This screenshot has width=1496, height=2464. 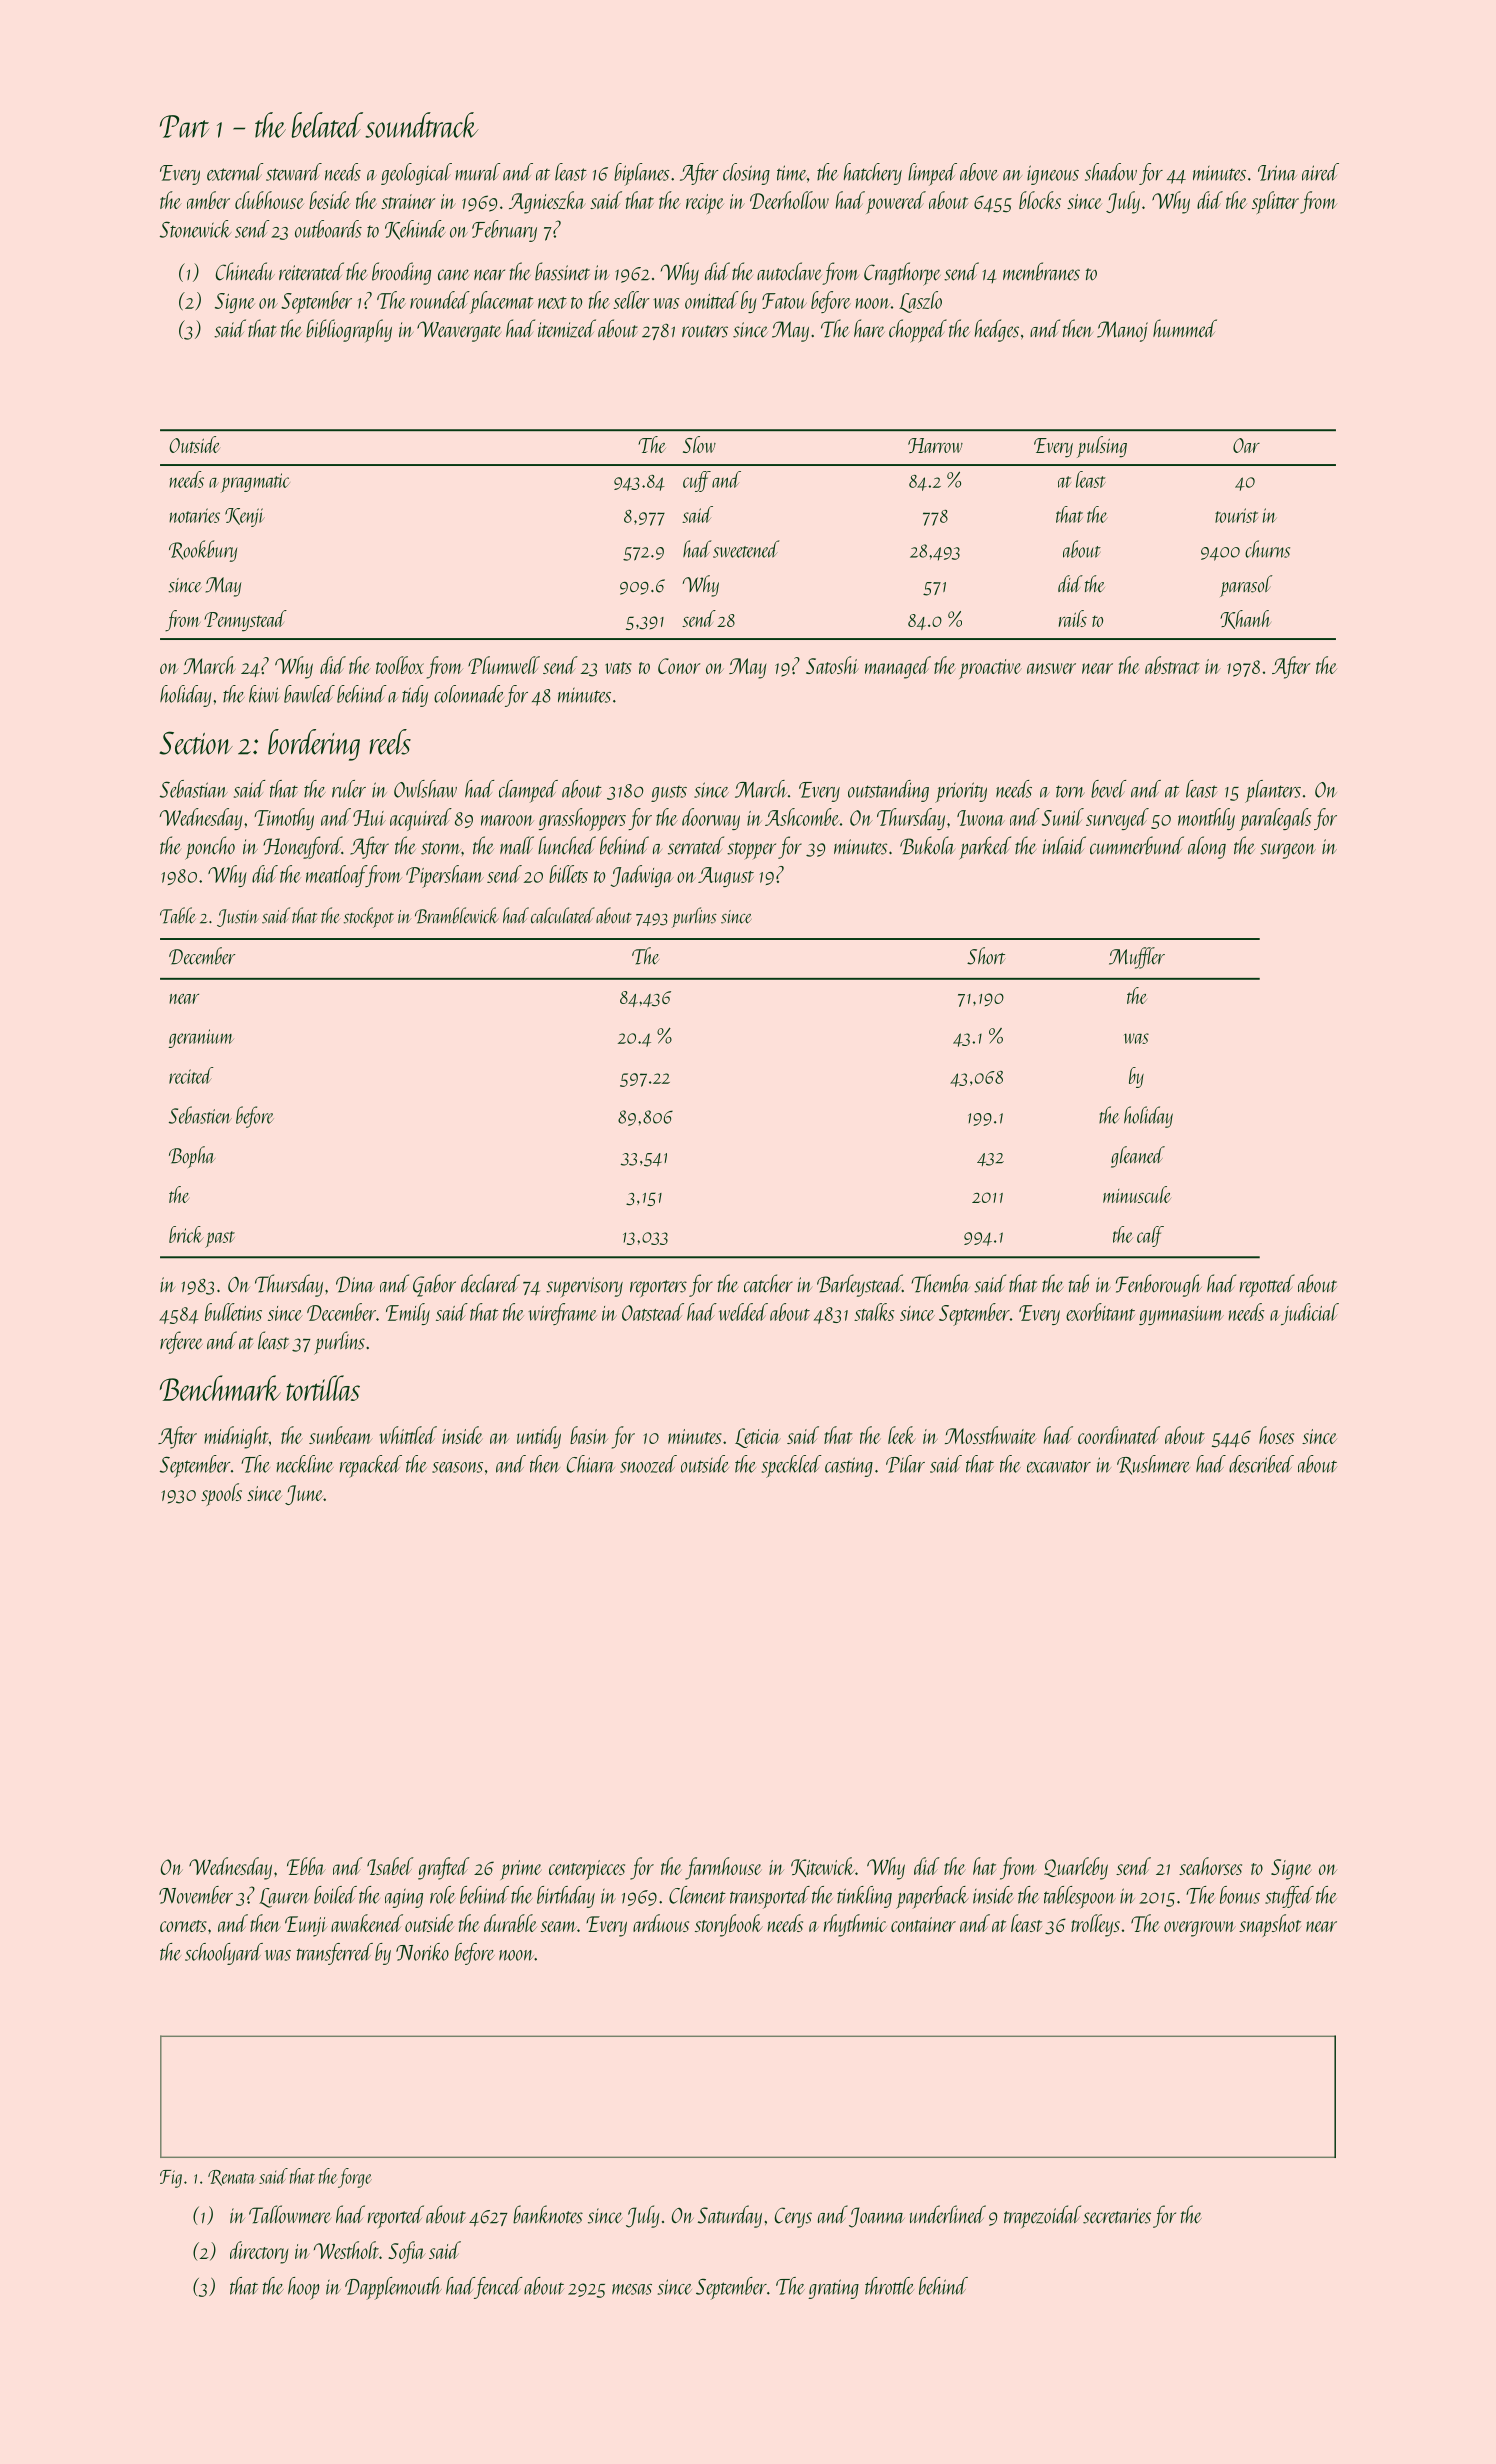 What do you see at coordinates (948, 2214) in the screenshot?
I see `underlined` at bounding box center [948, 2214].
